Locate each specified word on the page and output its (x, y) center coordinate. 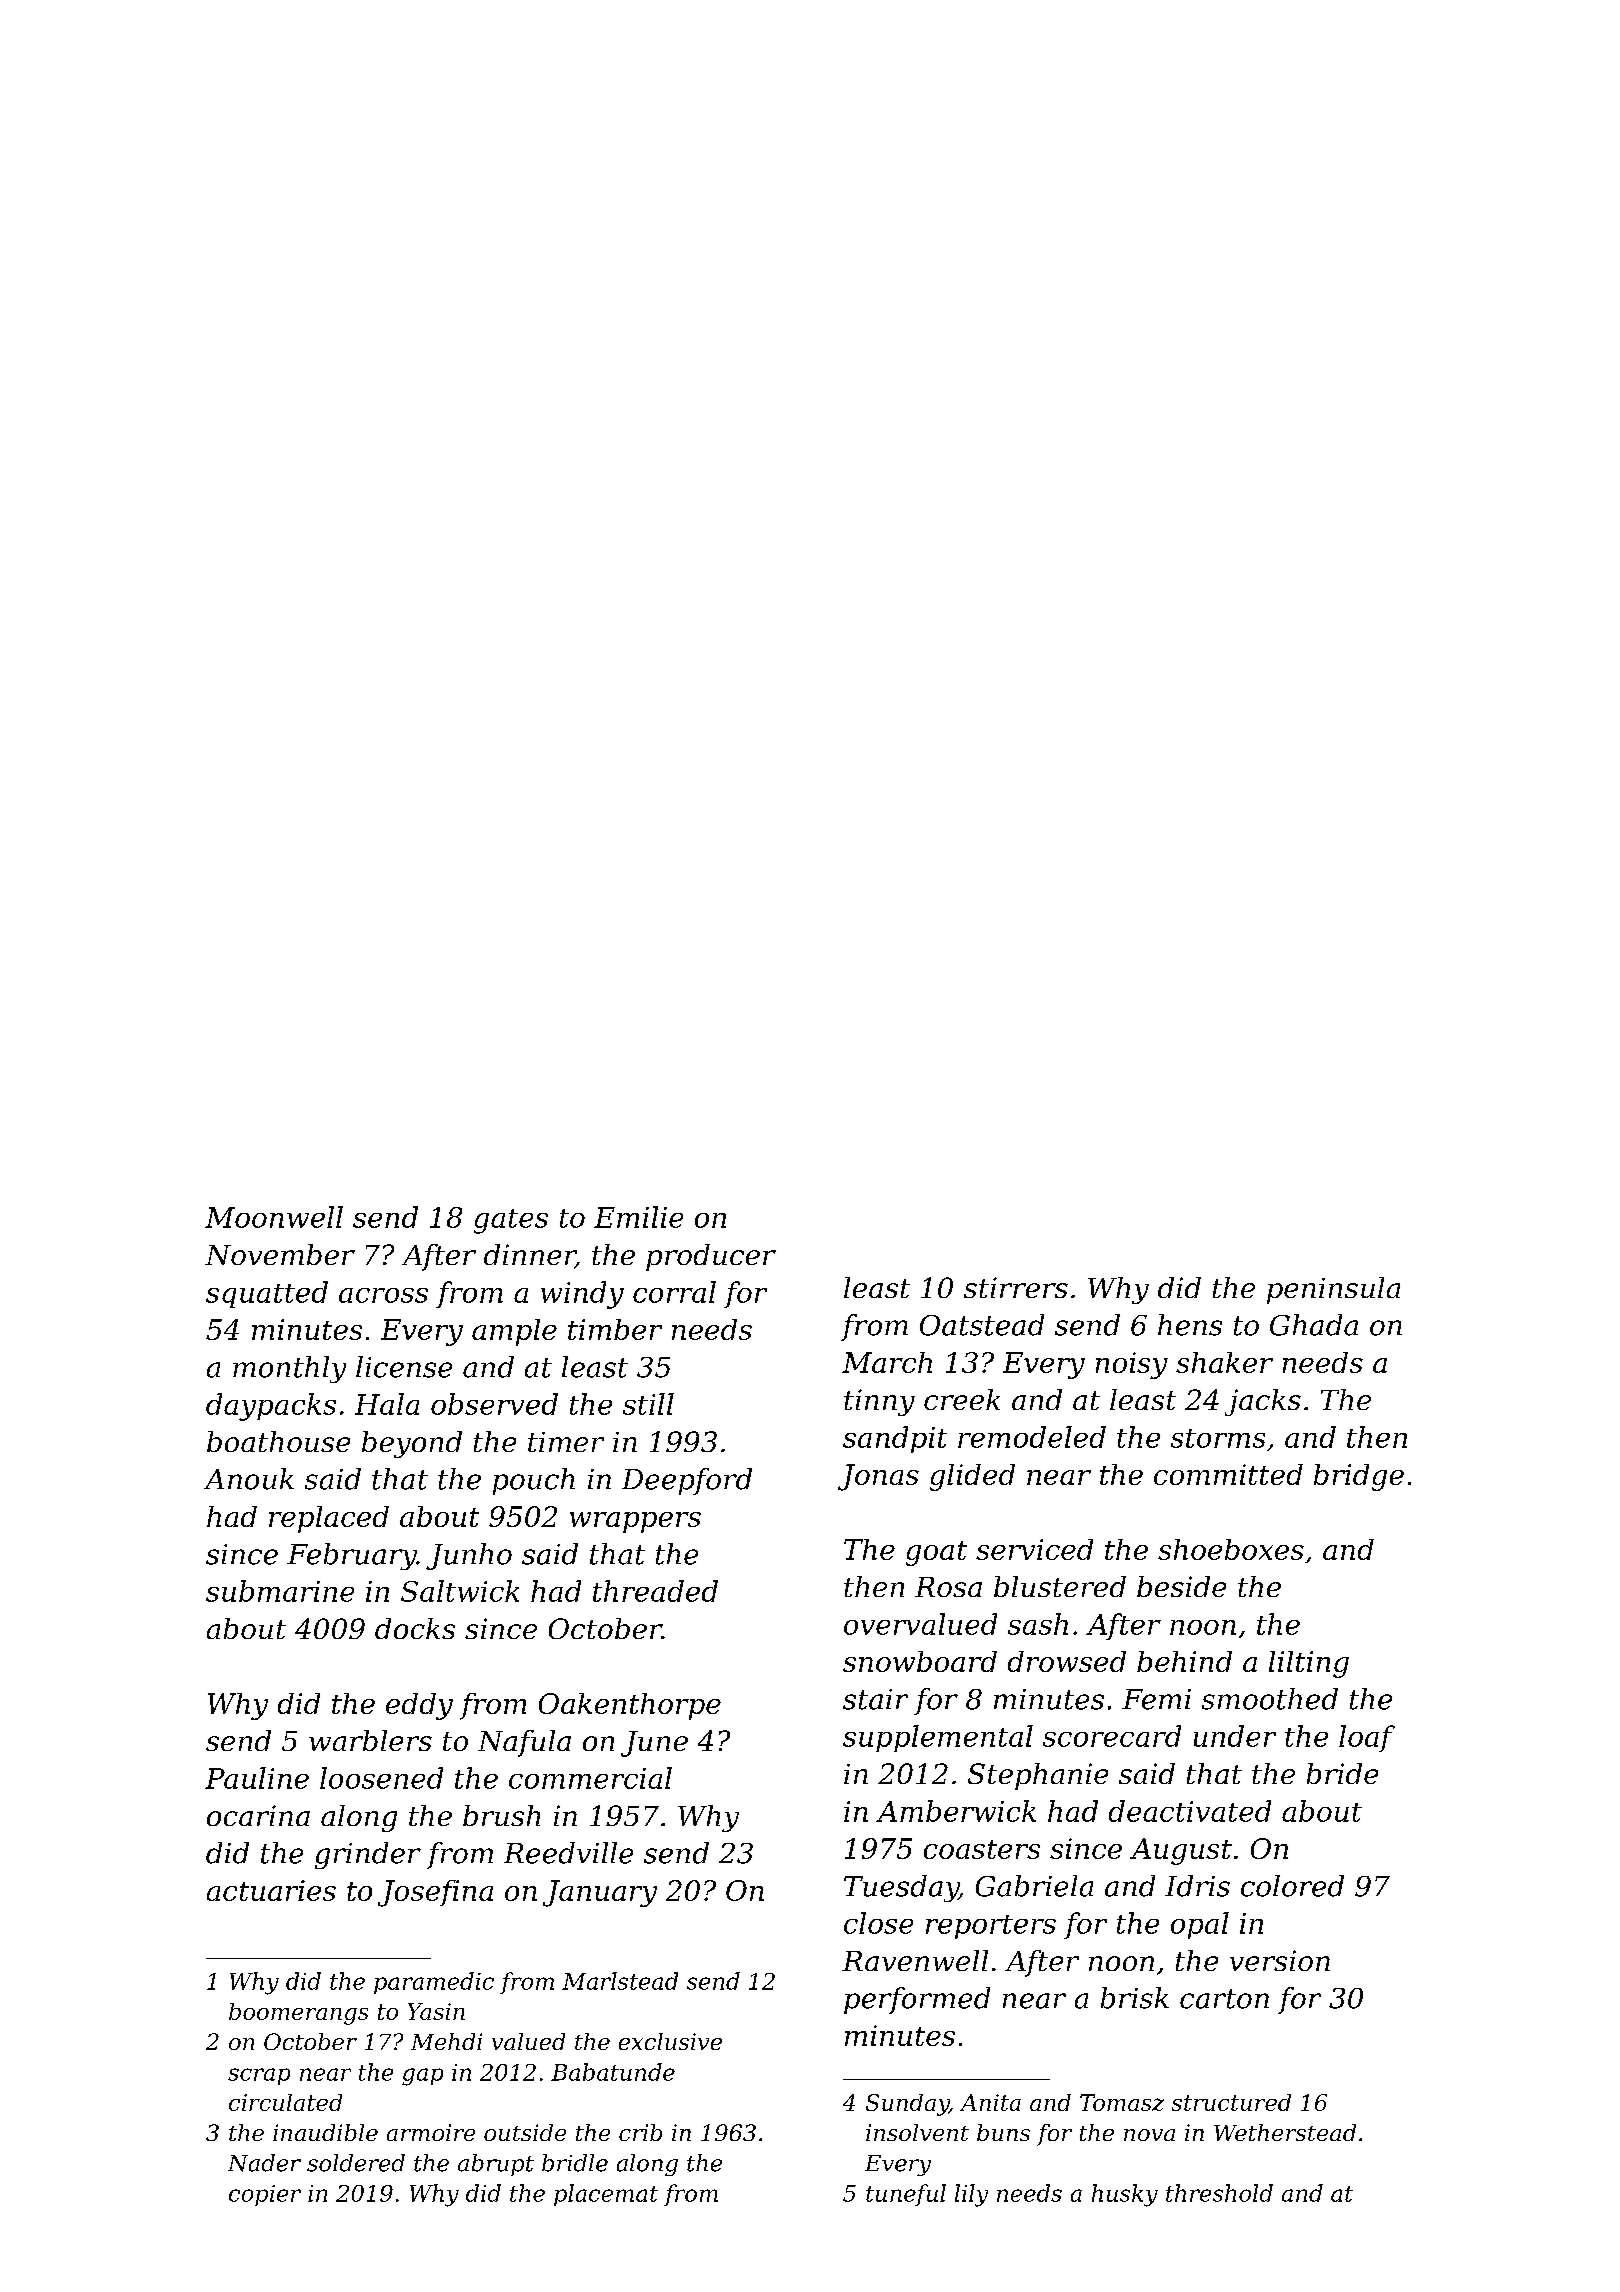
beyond (412, 1444)
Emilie (638, 1217)
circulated (285, 2102)
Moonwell (274, 1217)
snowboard (920, 1661)
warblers (370, 1740)
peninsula (1333, 1290)
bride (1342, 1773)
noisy (1132, 1365)
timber (615, 1329)
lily (971, 2195)
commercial (590, 1778)
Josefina (435, 1893)
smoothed (1270, 1699)
